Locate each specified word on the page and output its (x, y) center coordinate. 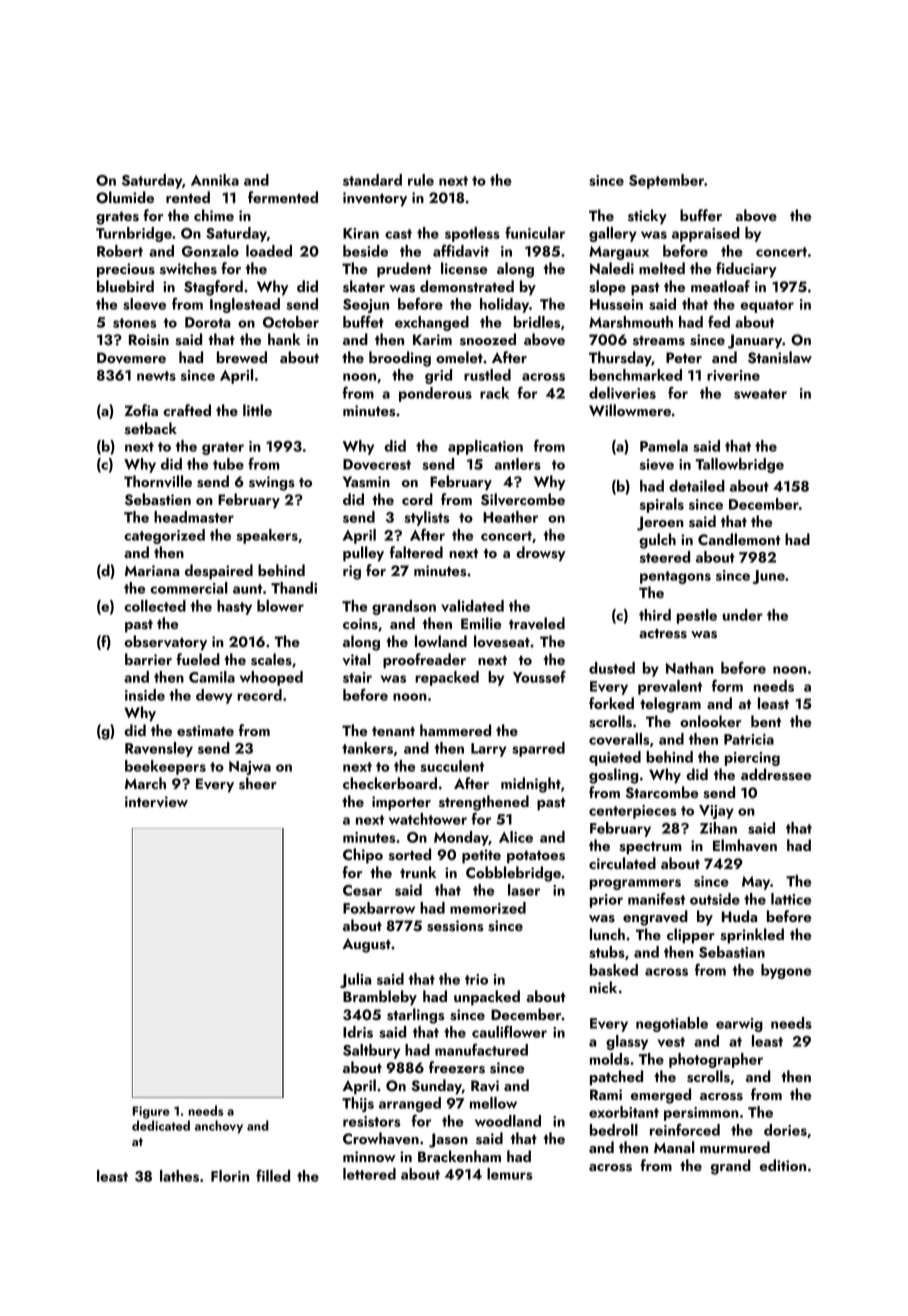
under (743, 615)
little (257, 410)
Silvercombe (523, 499)
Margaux (619, 253)
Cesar (362, 890)
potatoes (536, 857)
